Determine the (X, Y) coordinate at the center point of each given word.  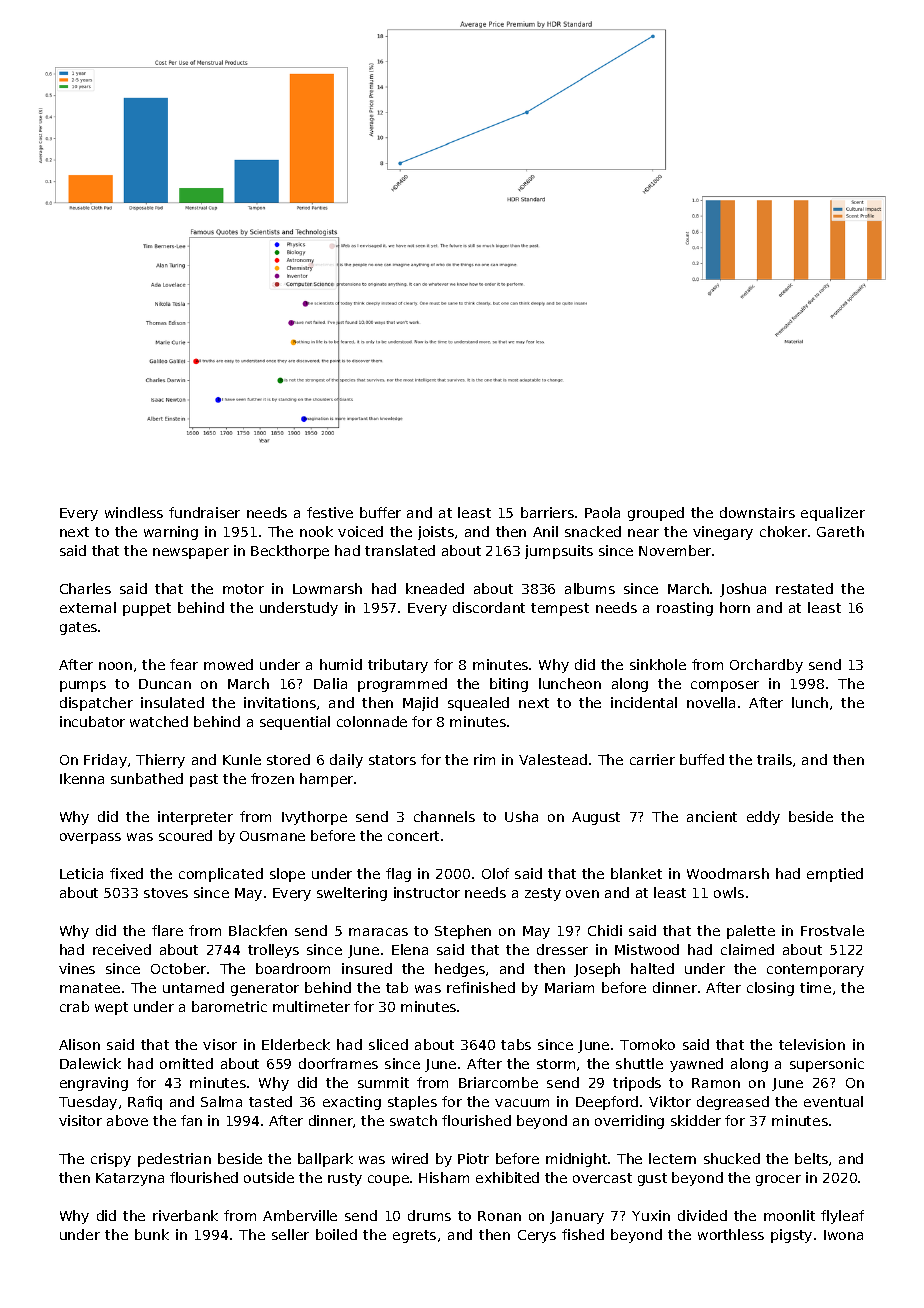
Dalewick (90, 1063)
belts (811, 1158)
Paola (602, 512)
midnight (576, 1160)
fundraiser (204, 512)
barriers (547, 512)
